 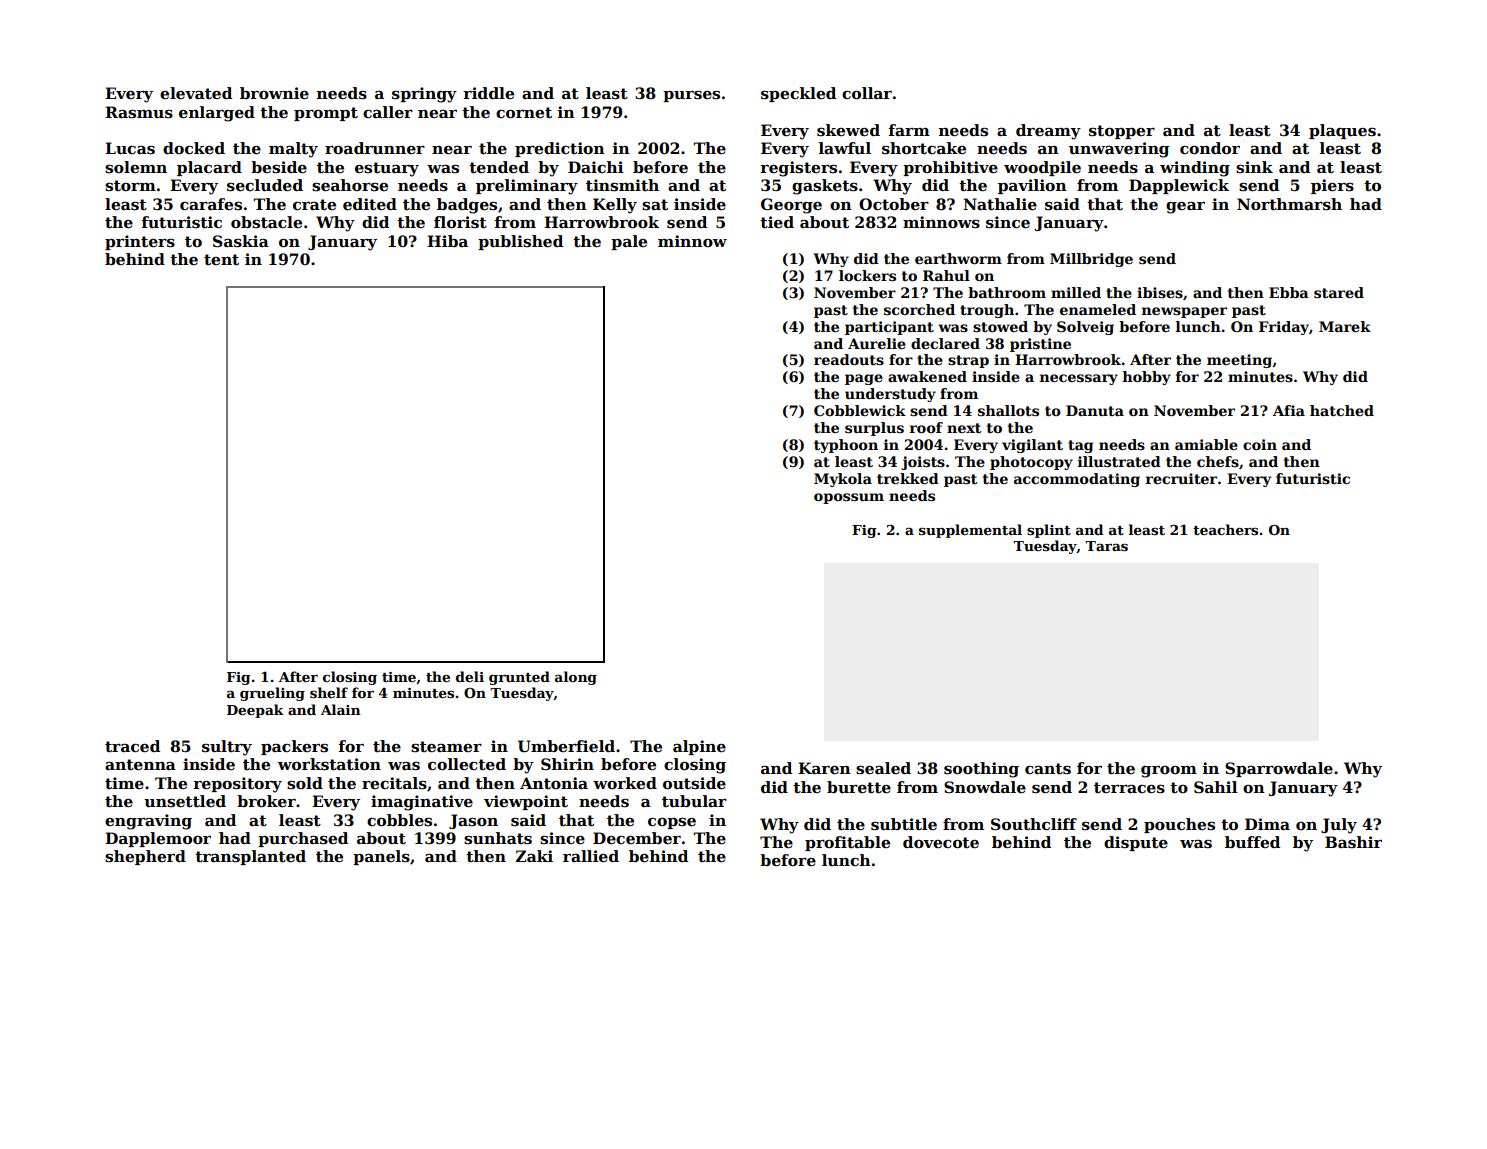 What do you see at coordinates (303, 839) in the image?
I see `purchased` at bounding box center [303, 839].
